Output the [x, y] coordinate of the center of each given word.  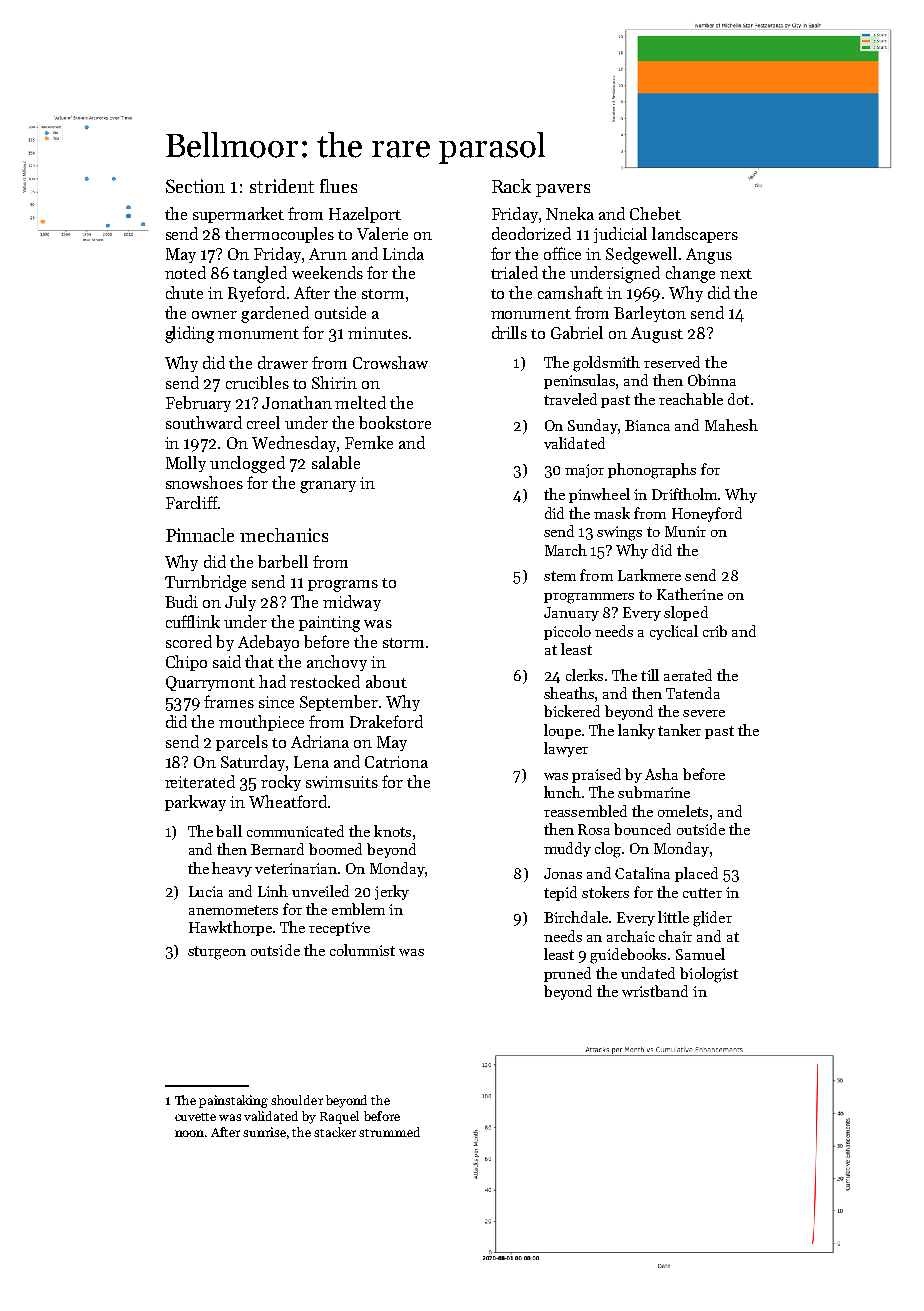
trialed [514, 272]
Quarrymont [210, 683]
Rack [511, 186]
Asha [661, 774]
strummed [389, 1132]
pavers [563, 190]
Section [195, 186]
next [736, 274]
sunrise [264, 1132]
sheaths [569, 693]
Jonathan [297, 402]
